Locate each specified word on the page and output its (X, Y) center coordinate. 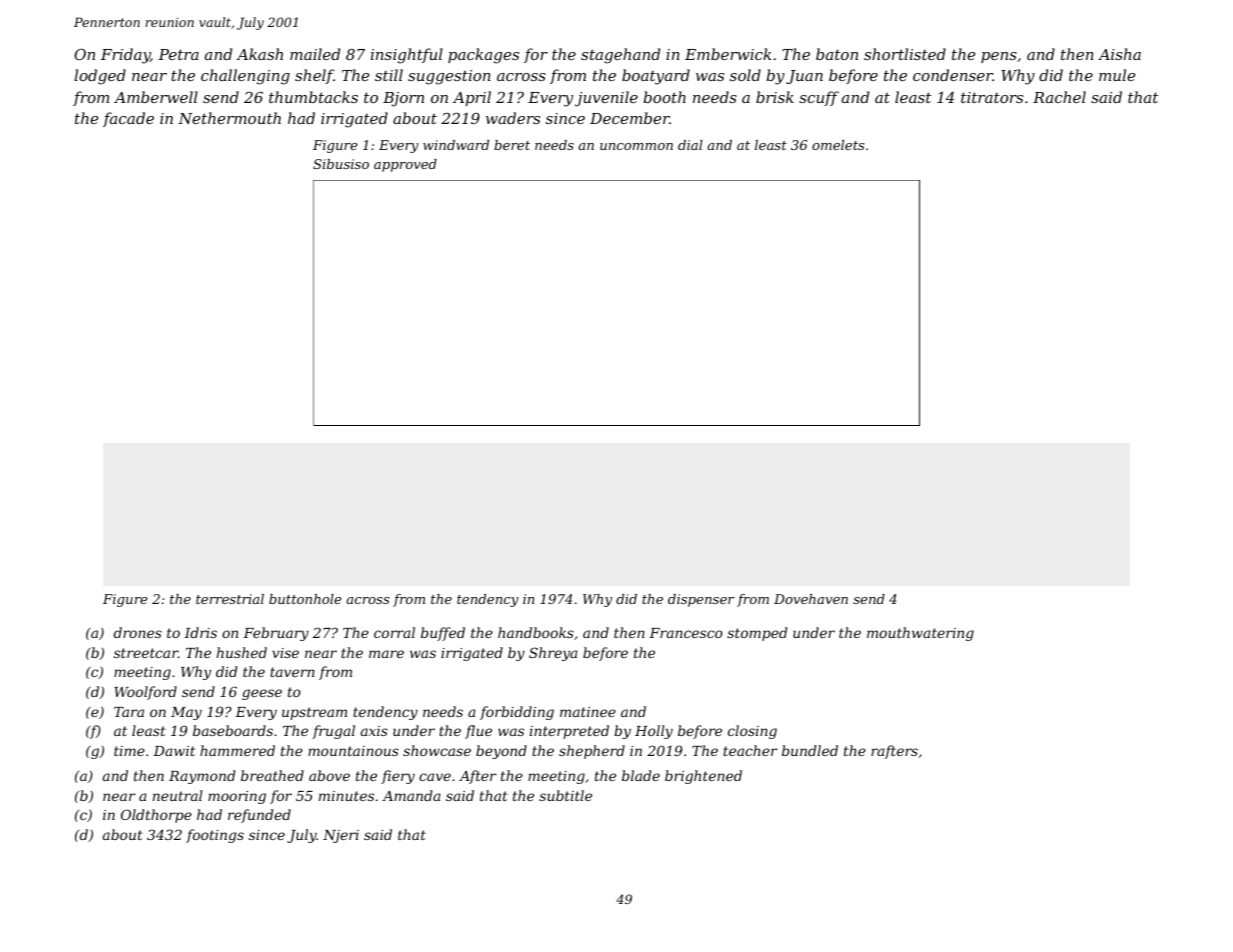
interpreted (569, 732)
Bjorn (403, 99)
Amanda (411, 795)
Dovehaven (811, 599)
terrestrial (230, 599)
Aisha (1119, 54)
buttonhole (305, 599)
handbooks (536, 632)
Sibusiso (341, 164)
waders (513, 118)
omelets (838, 145)
